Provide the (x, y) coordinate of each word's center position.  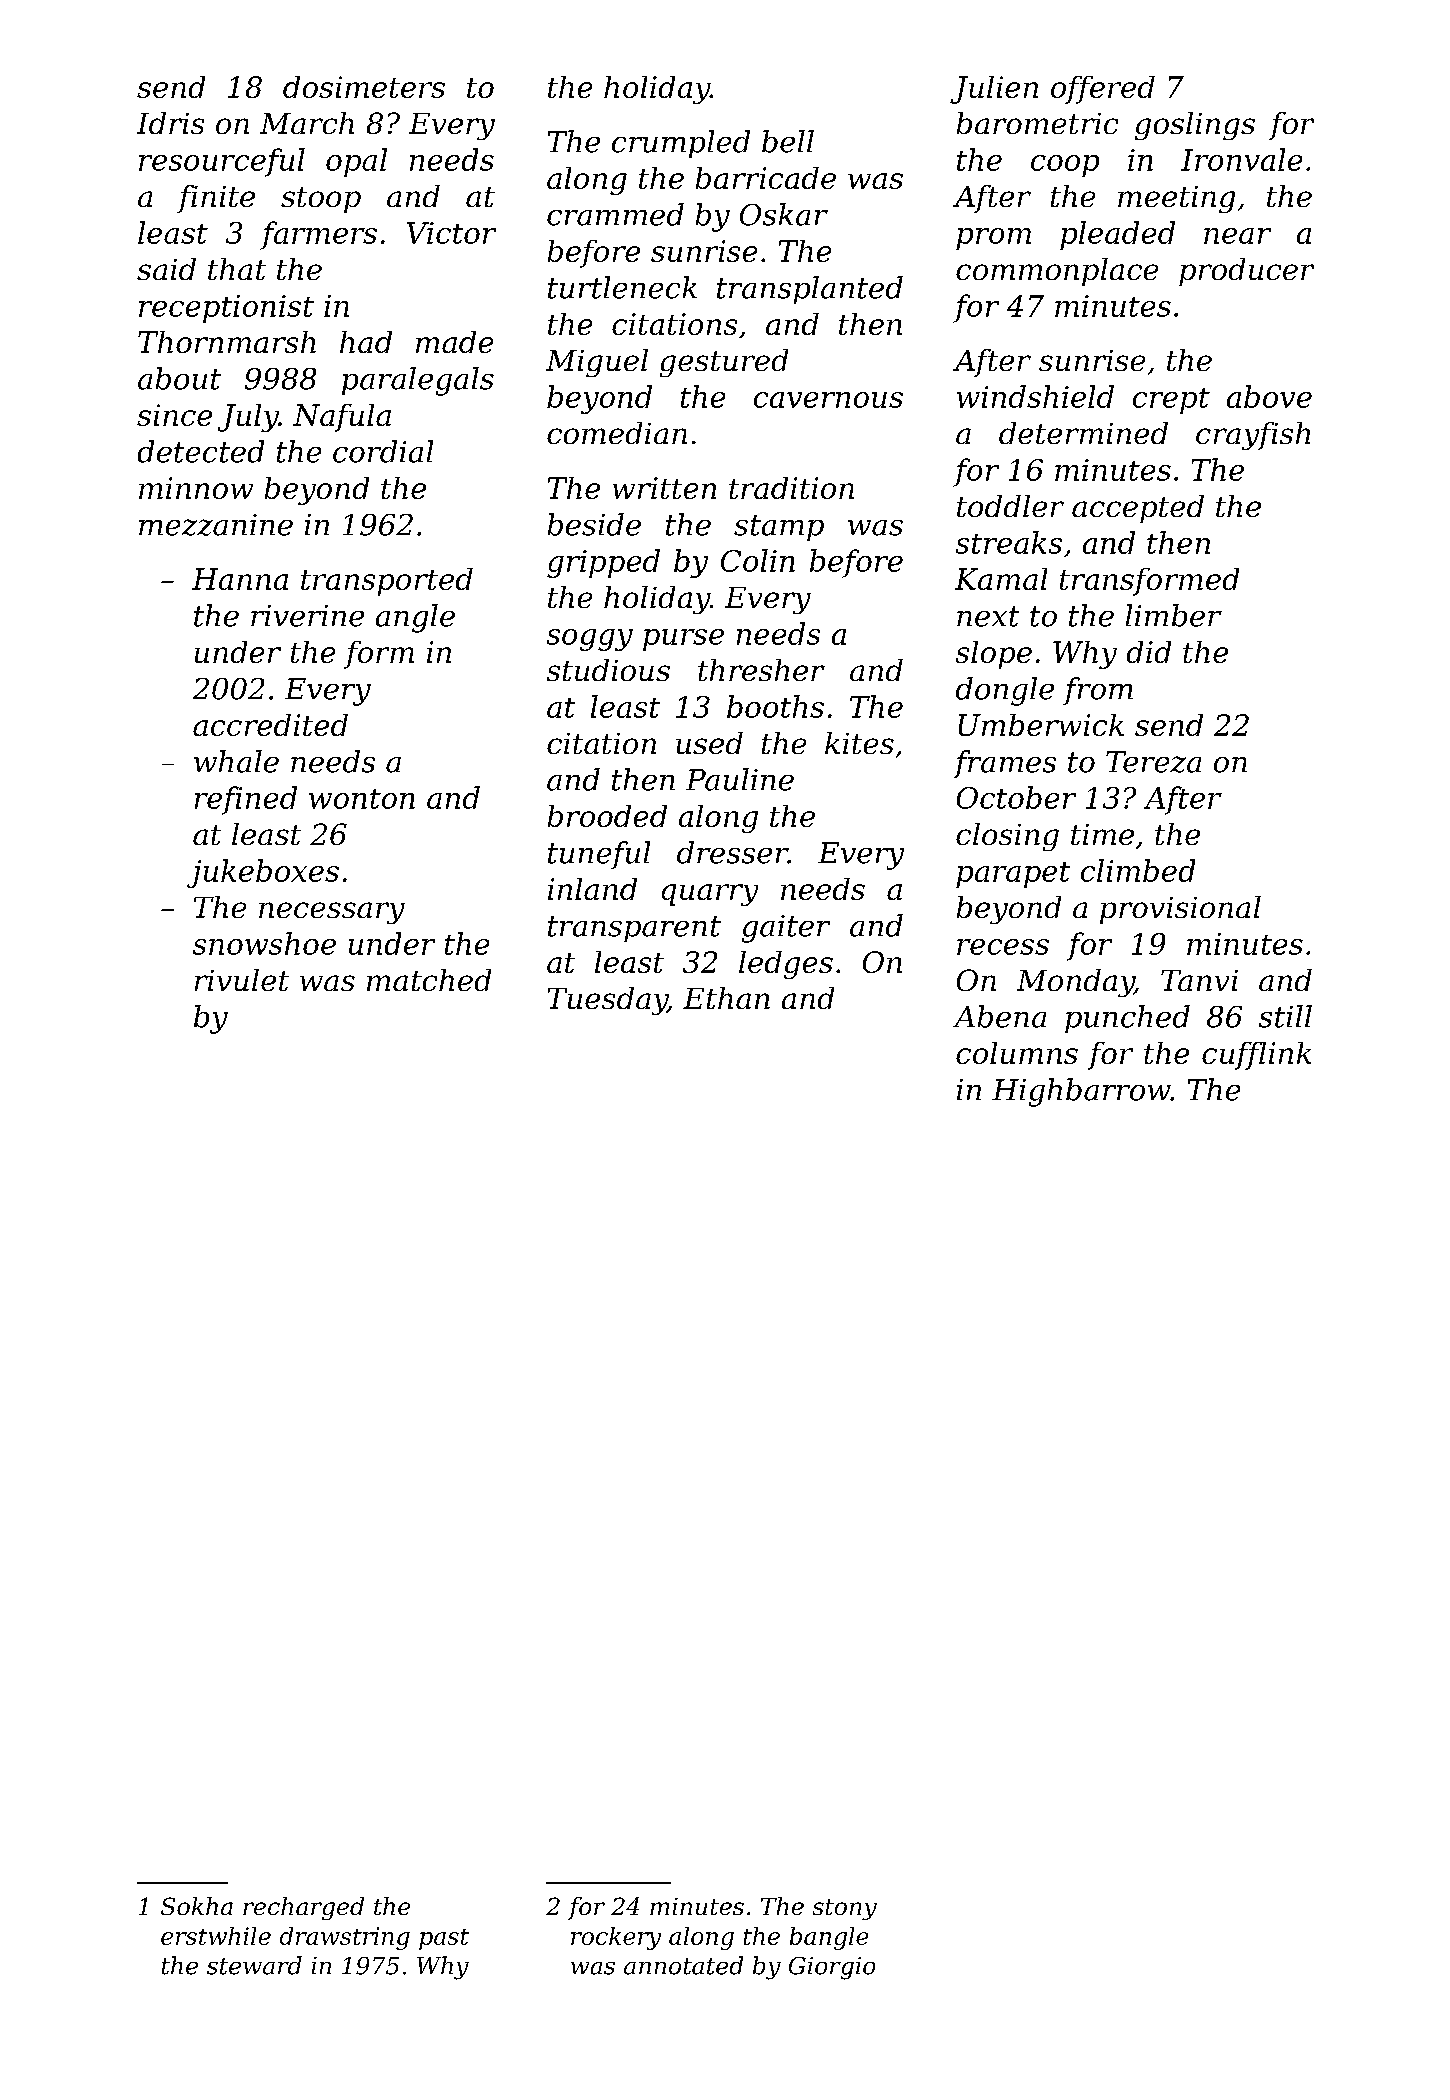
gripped (603, 563)
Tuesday (608, 1001)
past (444, 1939)
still (1285, 1016)
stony (845, 1909)
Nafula (342, 418)
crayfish (1253, 436)
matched (429, 980)
